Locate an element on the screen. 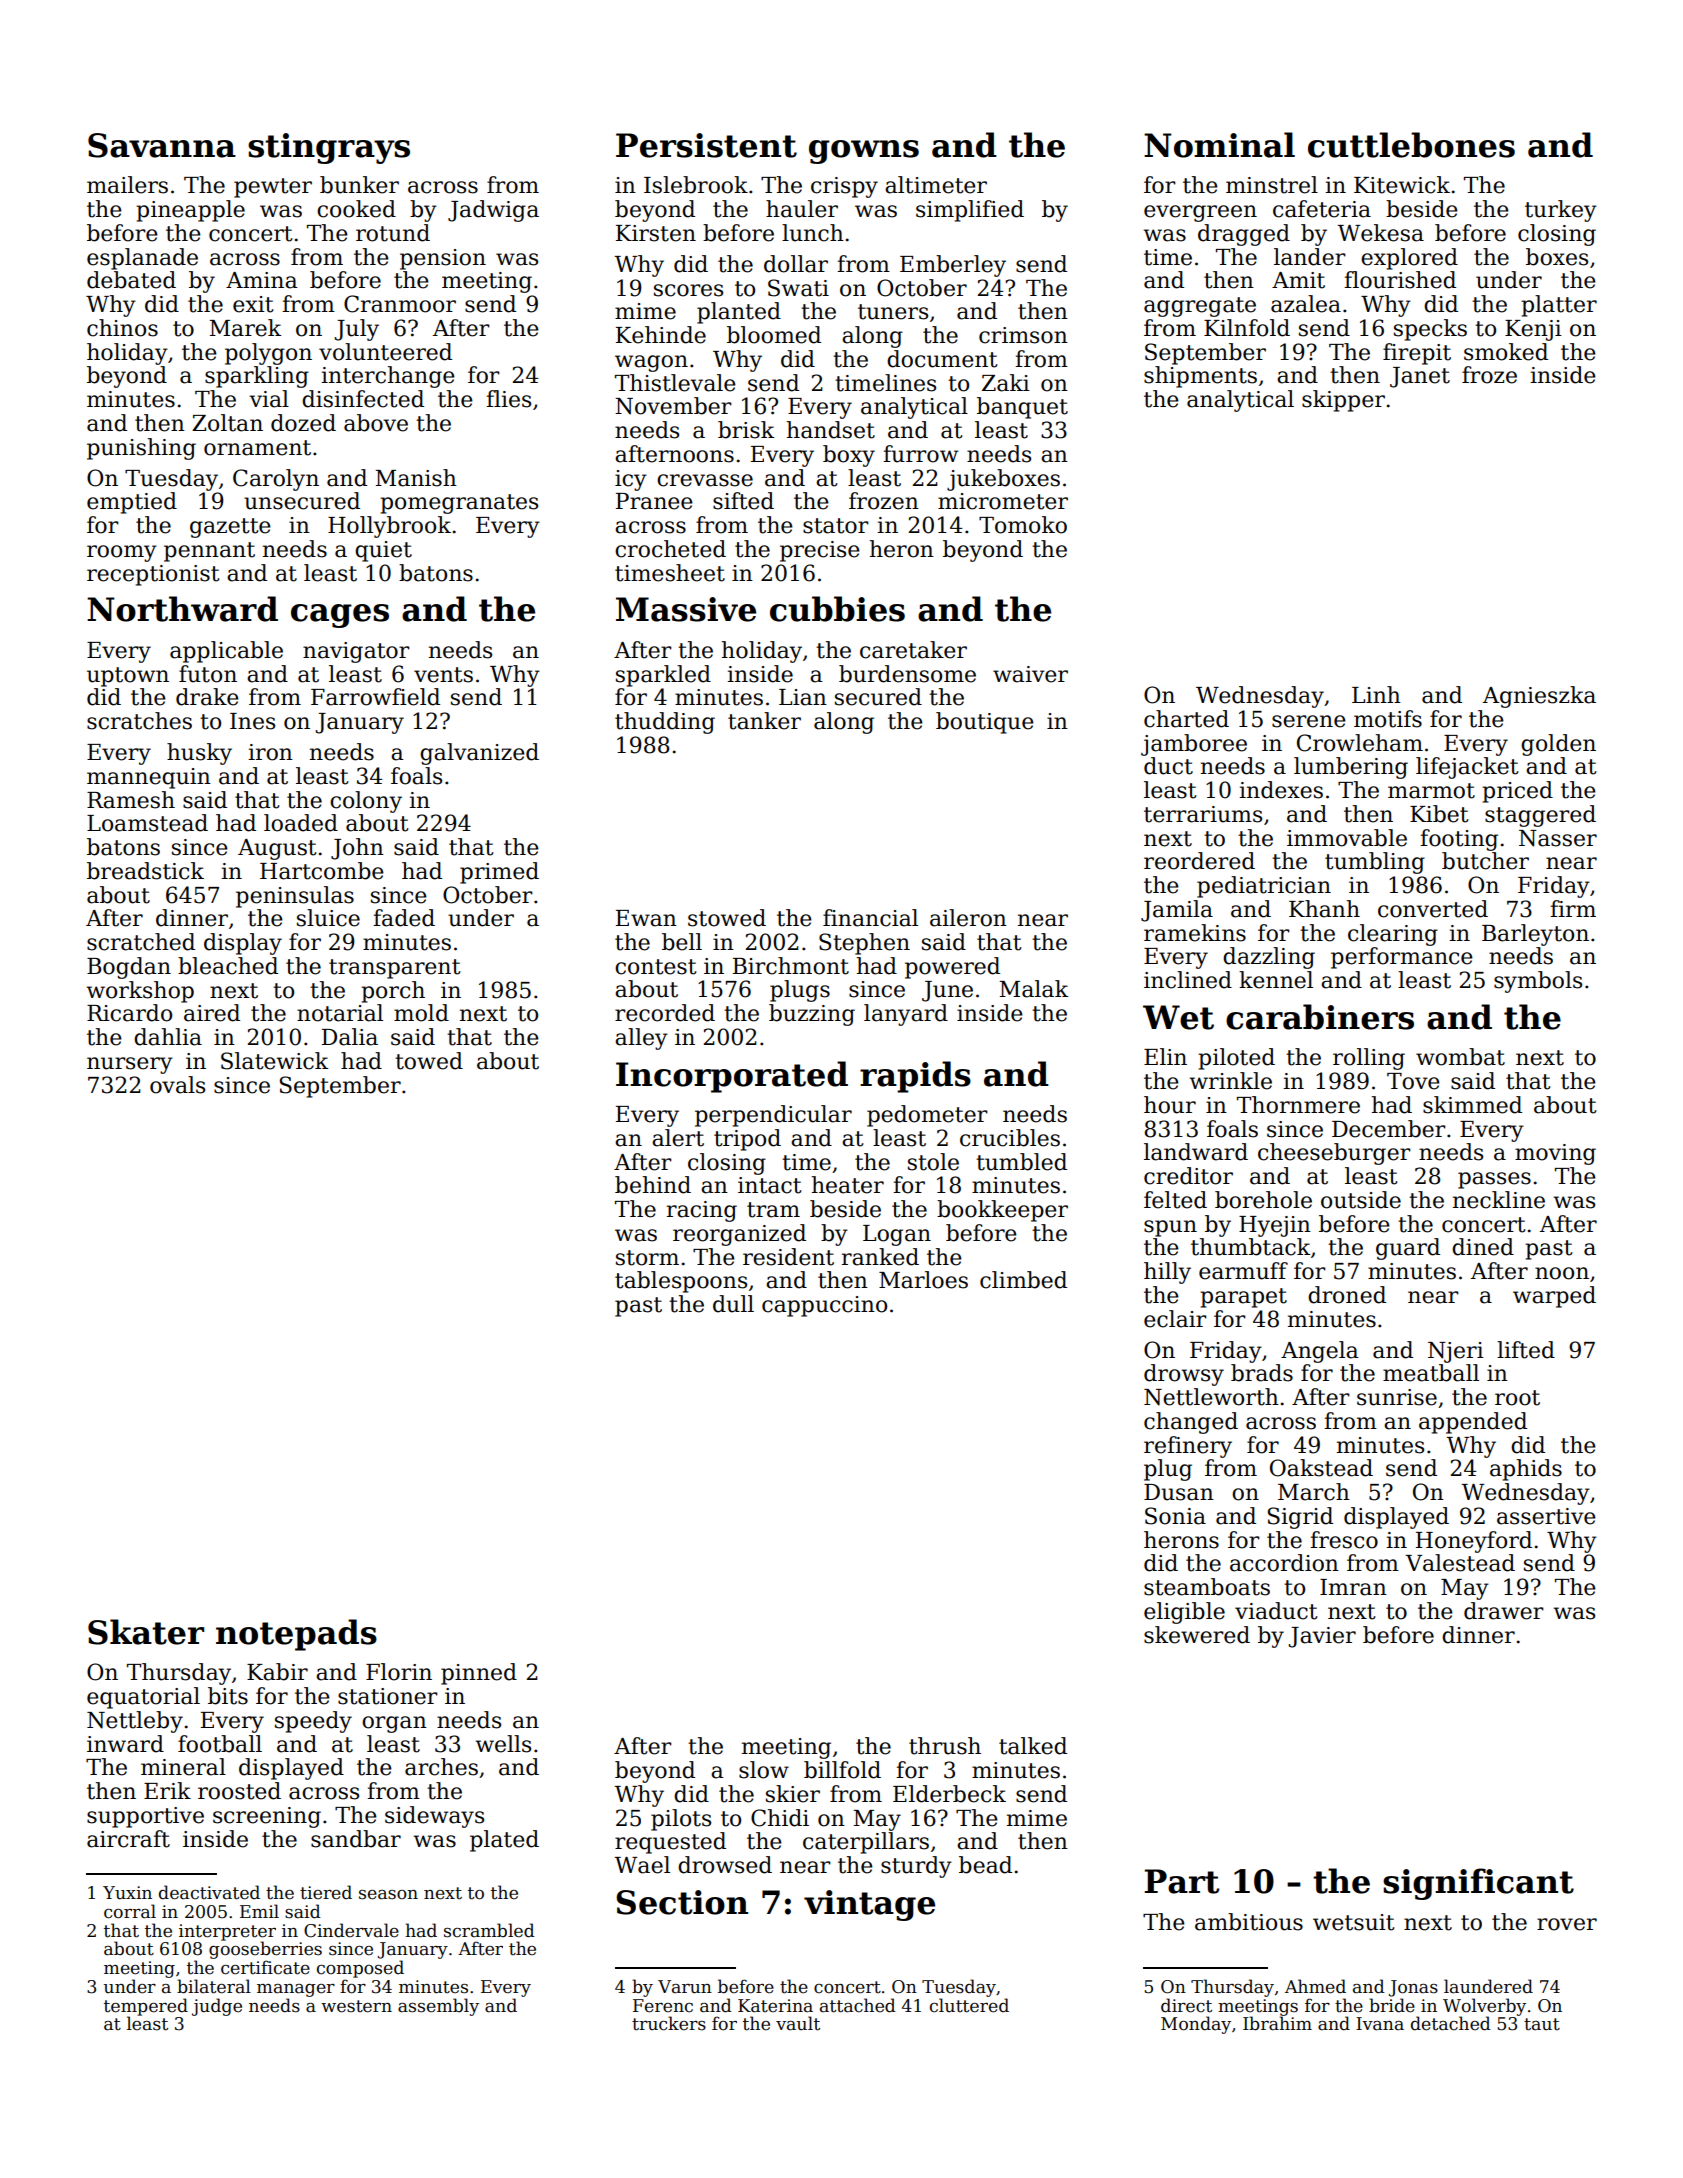  creditor is located at coordinates (1188, 1176).
